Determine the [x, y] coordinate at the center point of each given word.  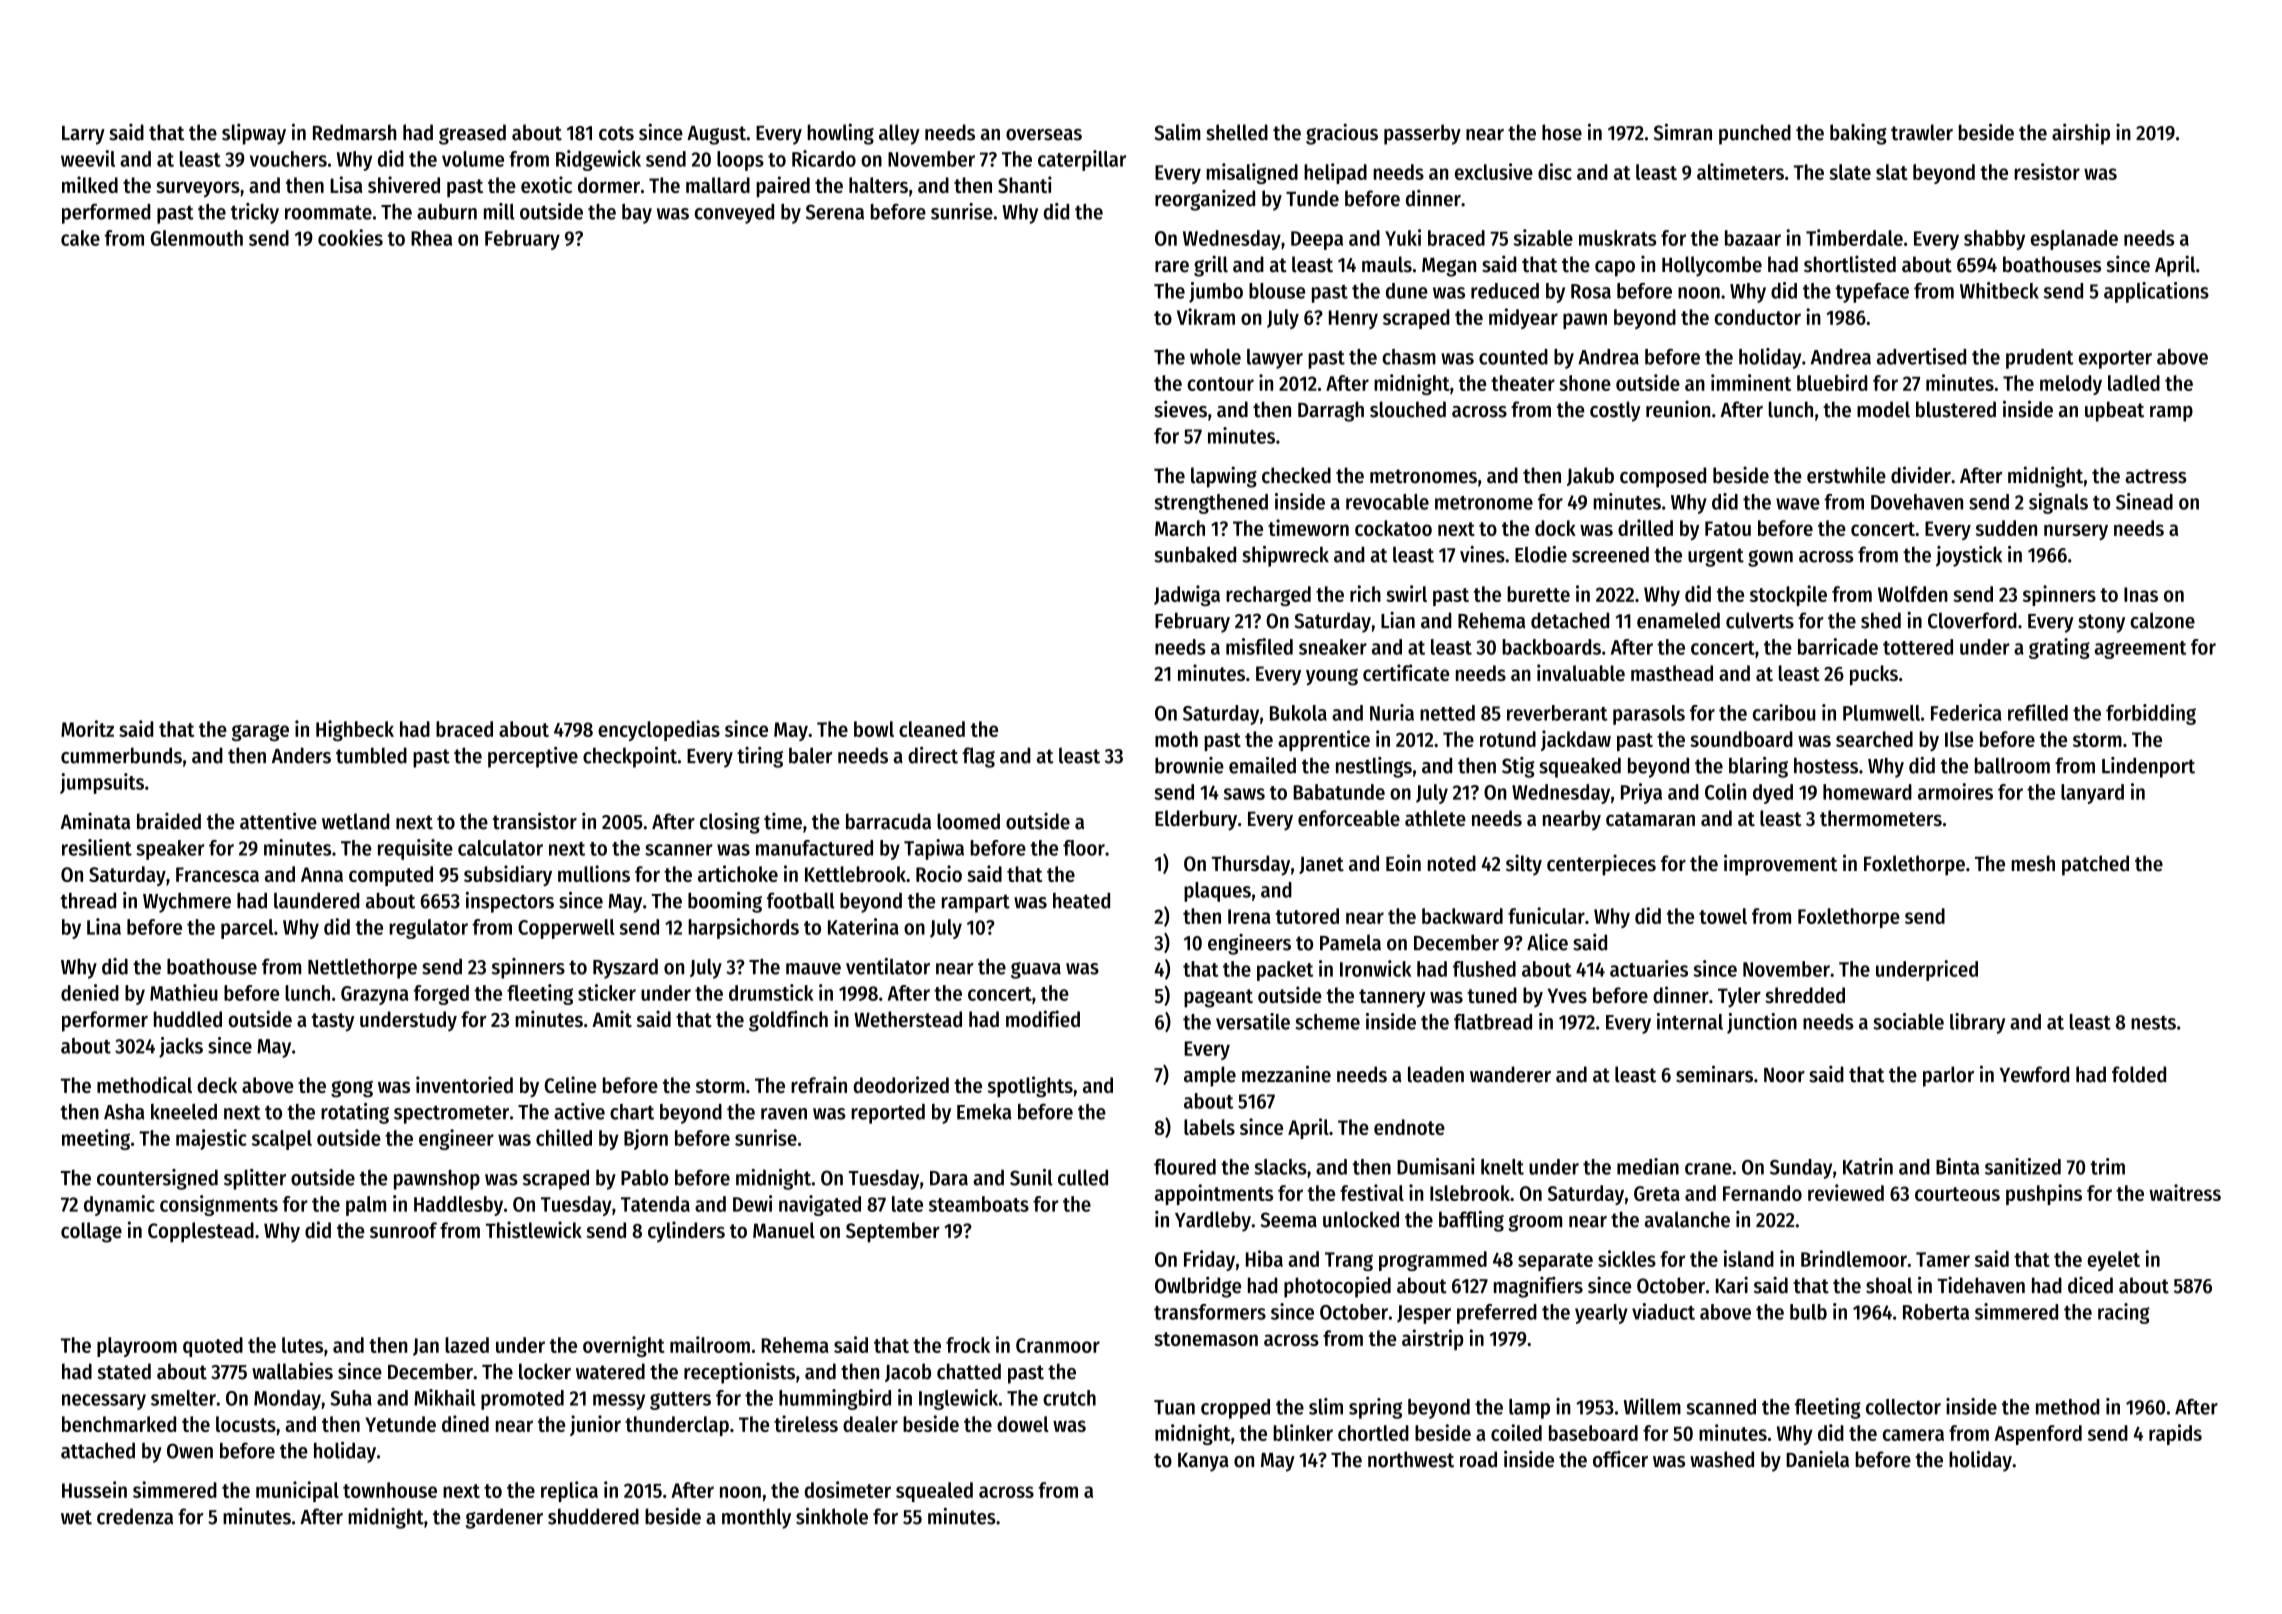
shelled [1237, 132]
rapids [2175, 1434]
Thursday [1251, 865]
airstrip [1433, 1339]
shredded [1805, 995]
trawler [1922, 132]
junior [595, 1425]
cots [616, 133]
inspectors [510, 902]
